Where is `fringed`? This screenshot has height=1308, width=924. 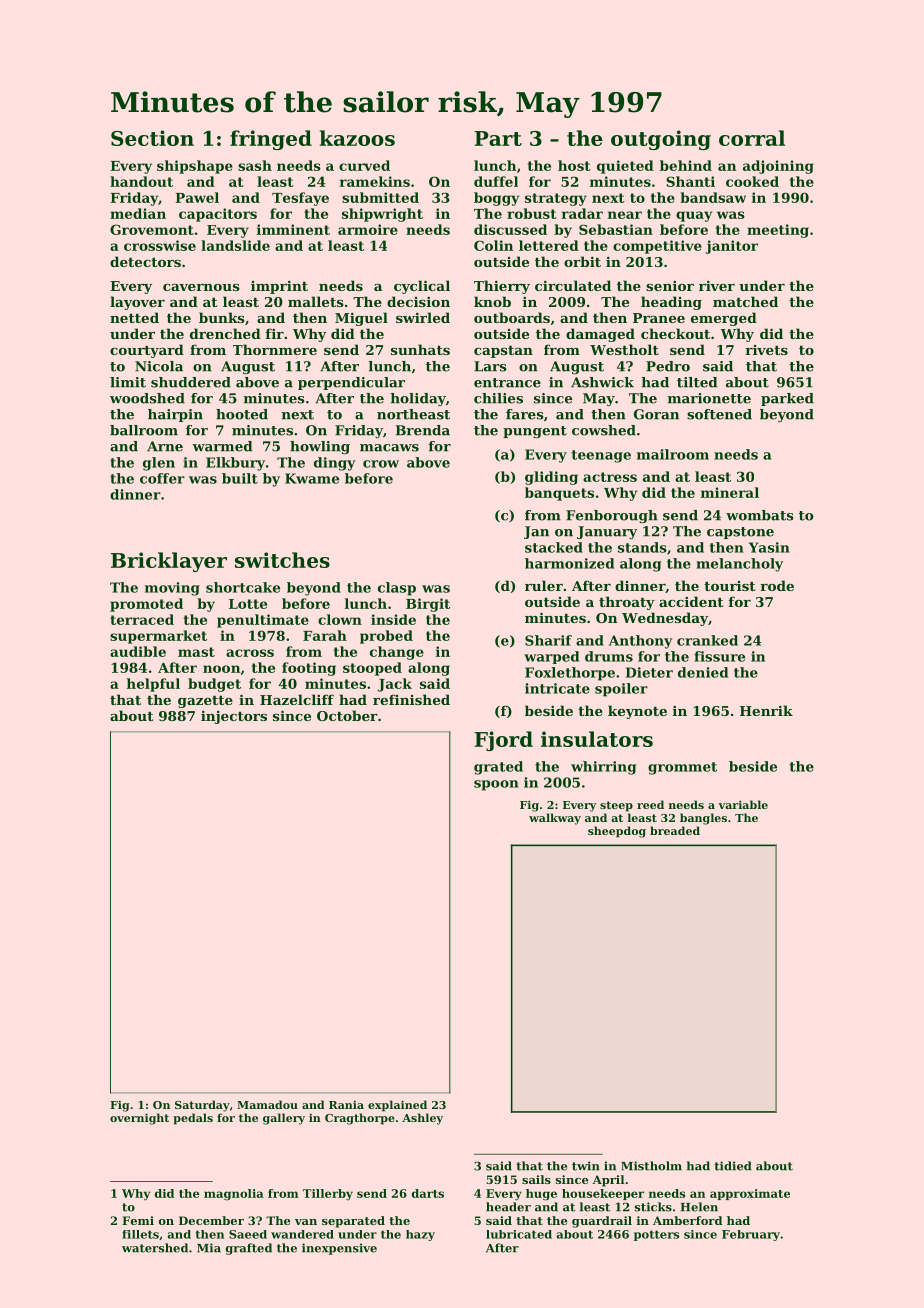
fringed is located at coordinates (271, 140).
